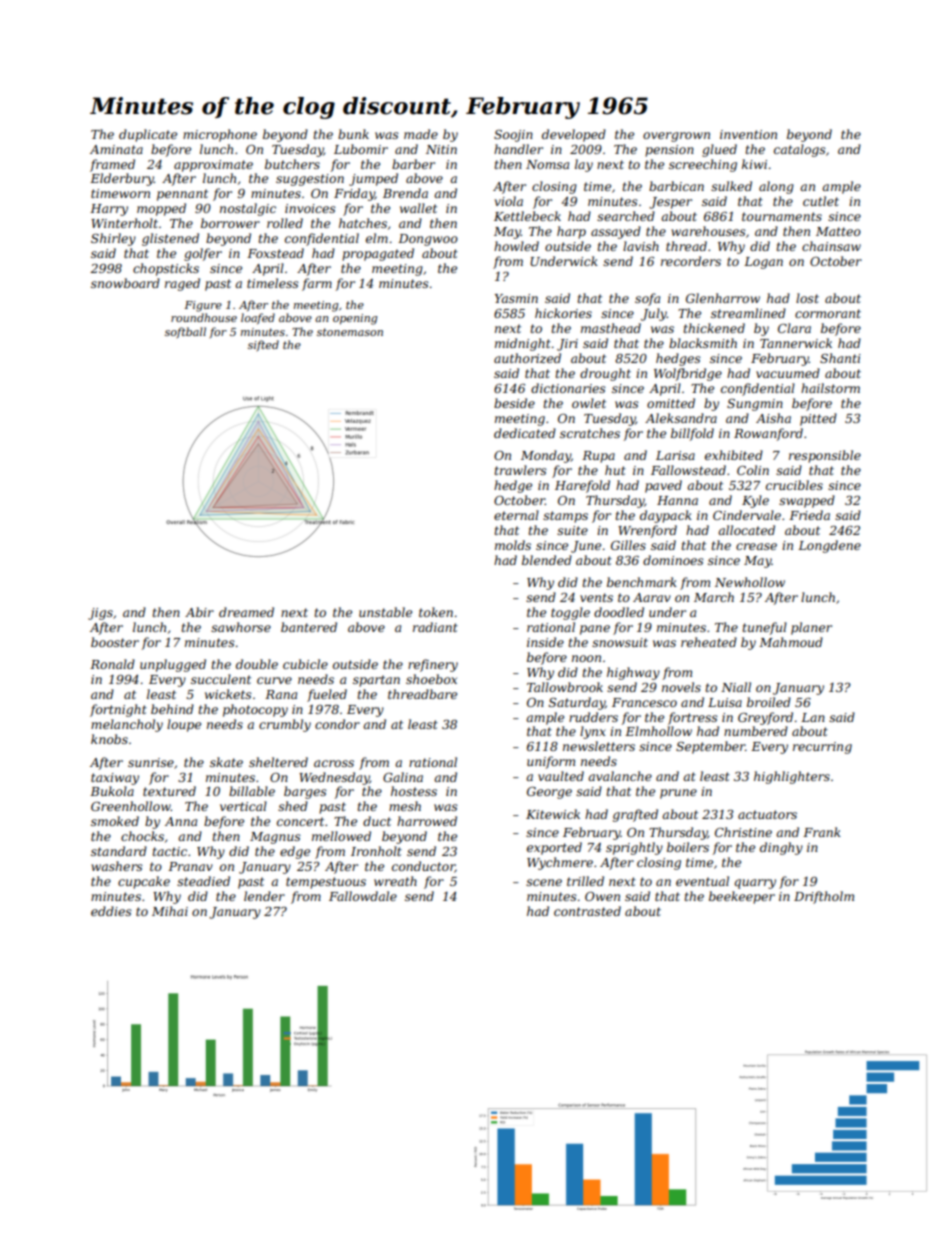 This page has width=952, height=1233. What do you see at coordinates (796, 343) in the page?
I see `Tannerwick` at bounding box center [796, 343].
